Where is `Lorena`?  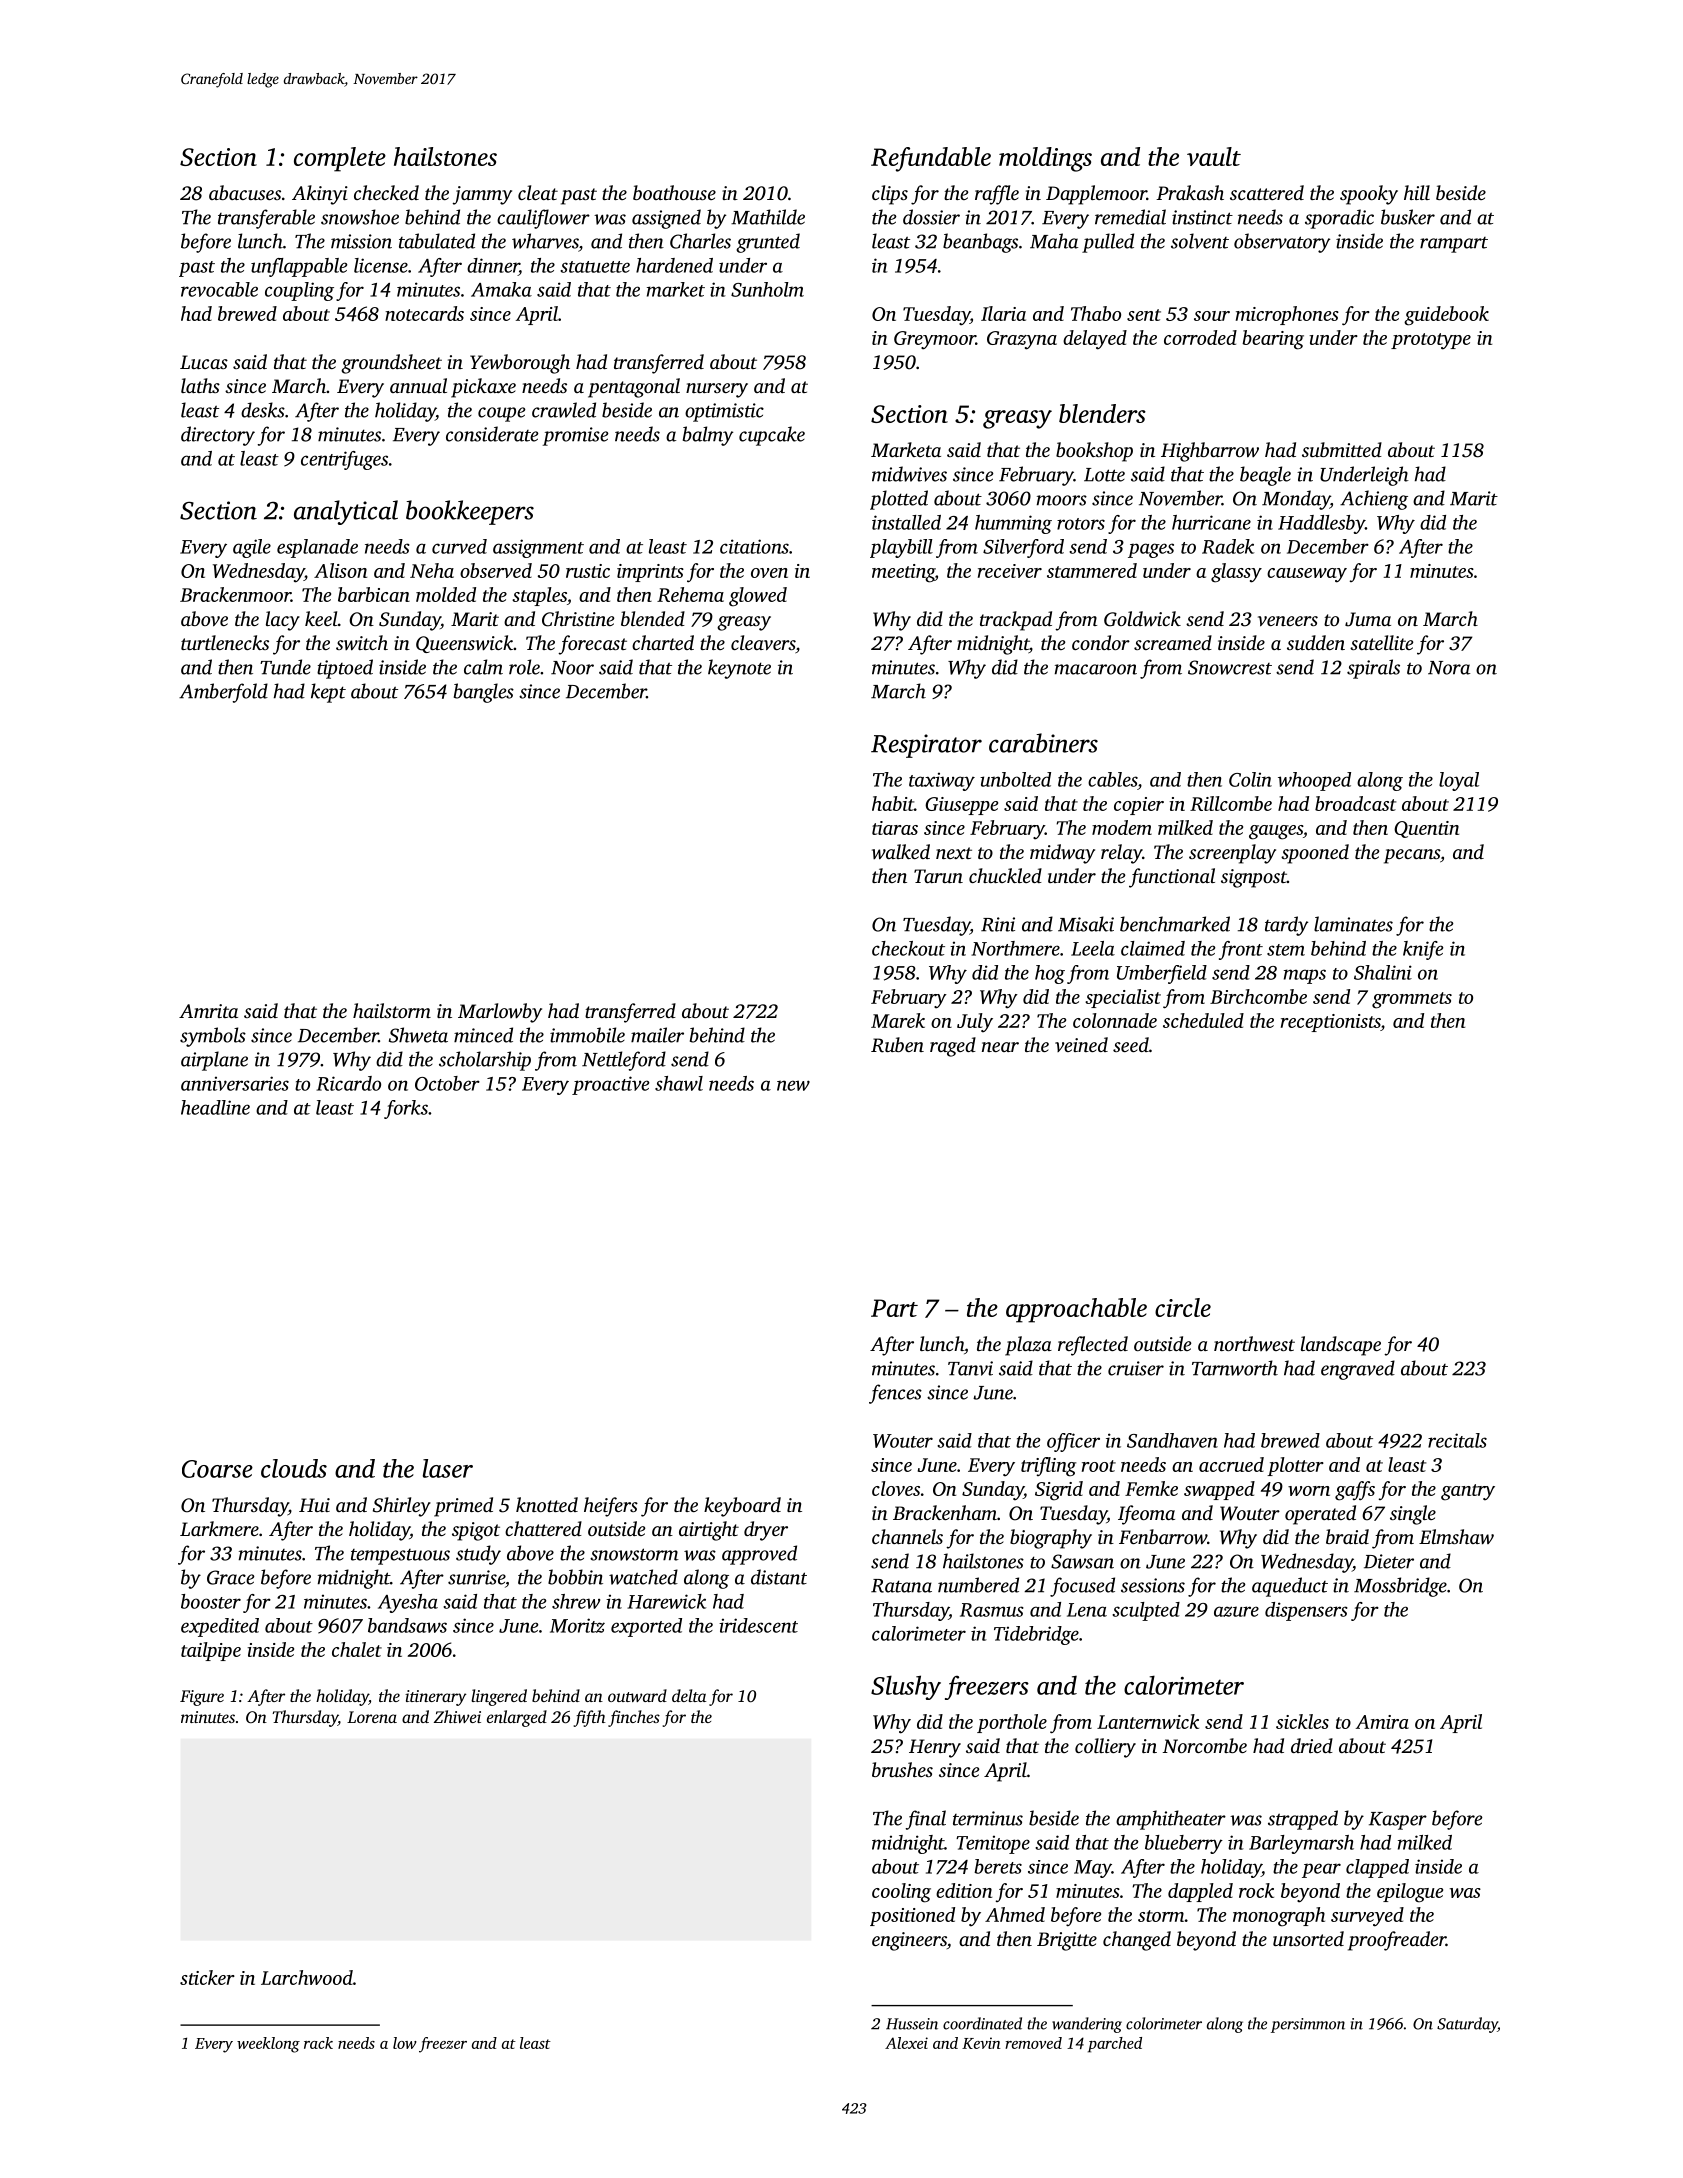 Lorena is located at coordinates (372, 1717).
